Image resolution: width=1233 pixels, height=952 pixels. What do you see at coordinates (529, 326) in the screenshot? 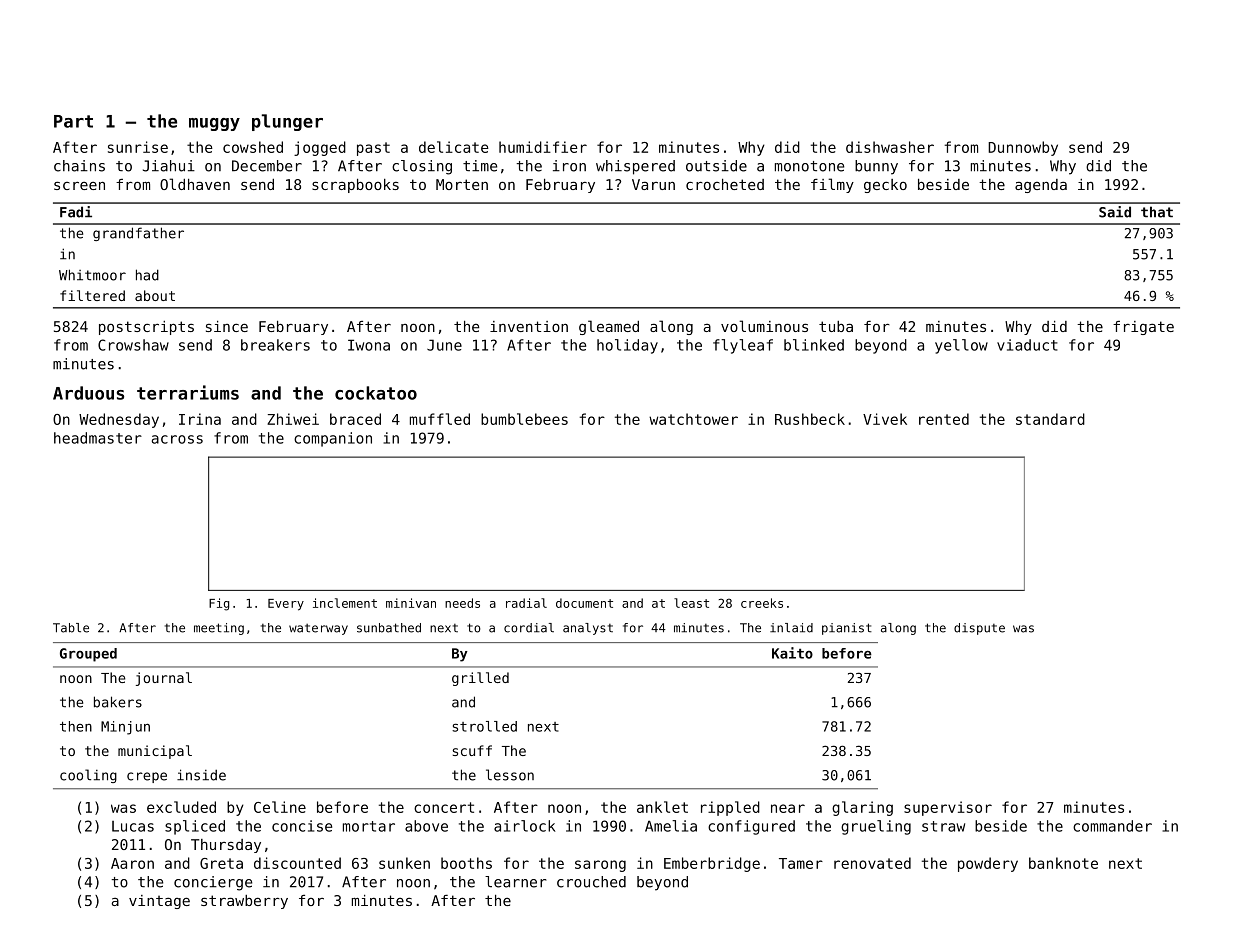
I see `invention` at bounding box center [529, 326].
